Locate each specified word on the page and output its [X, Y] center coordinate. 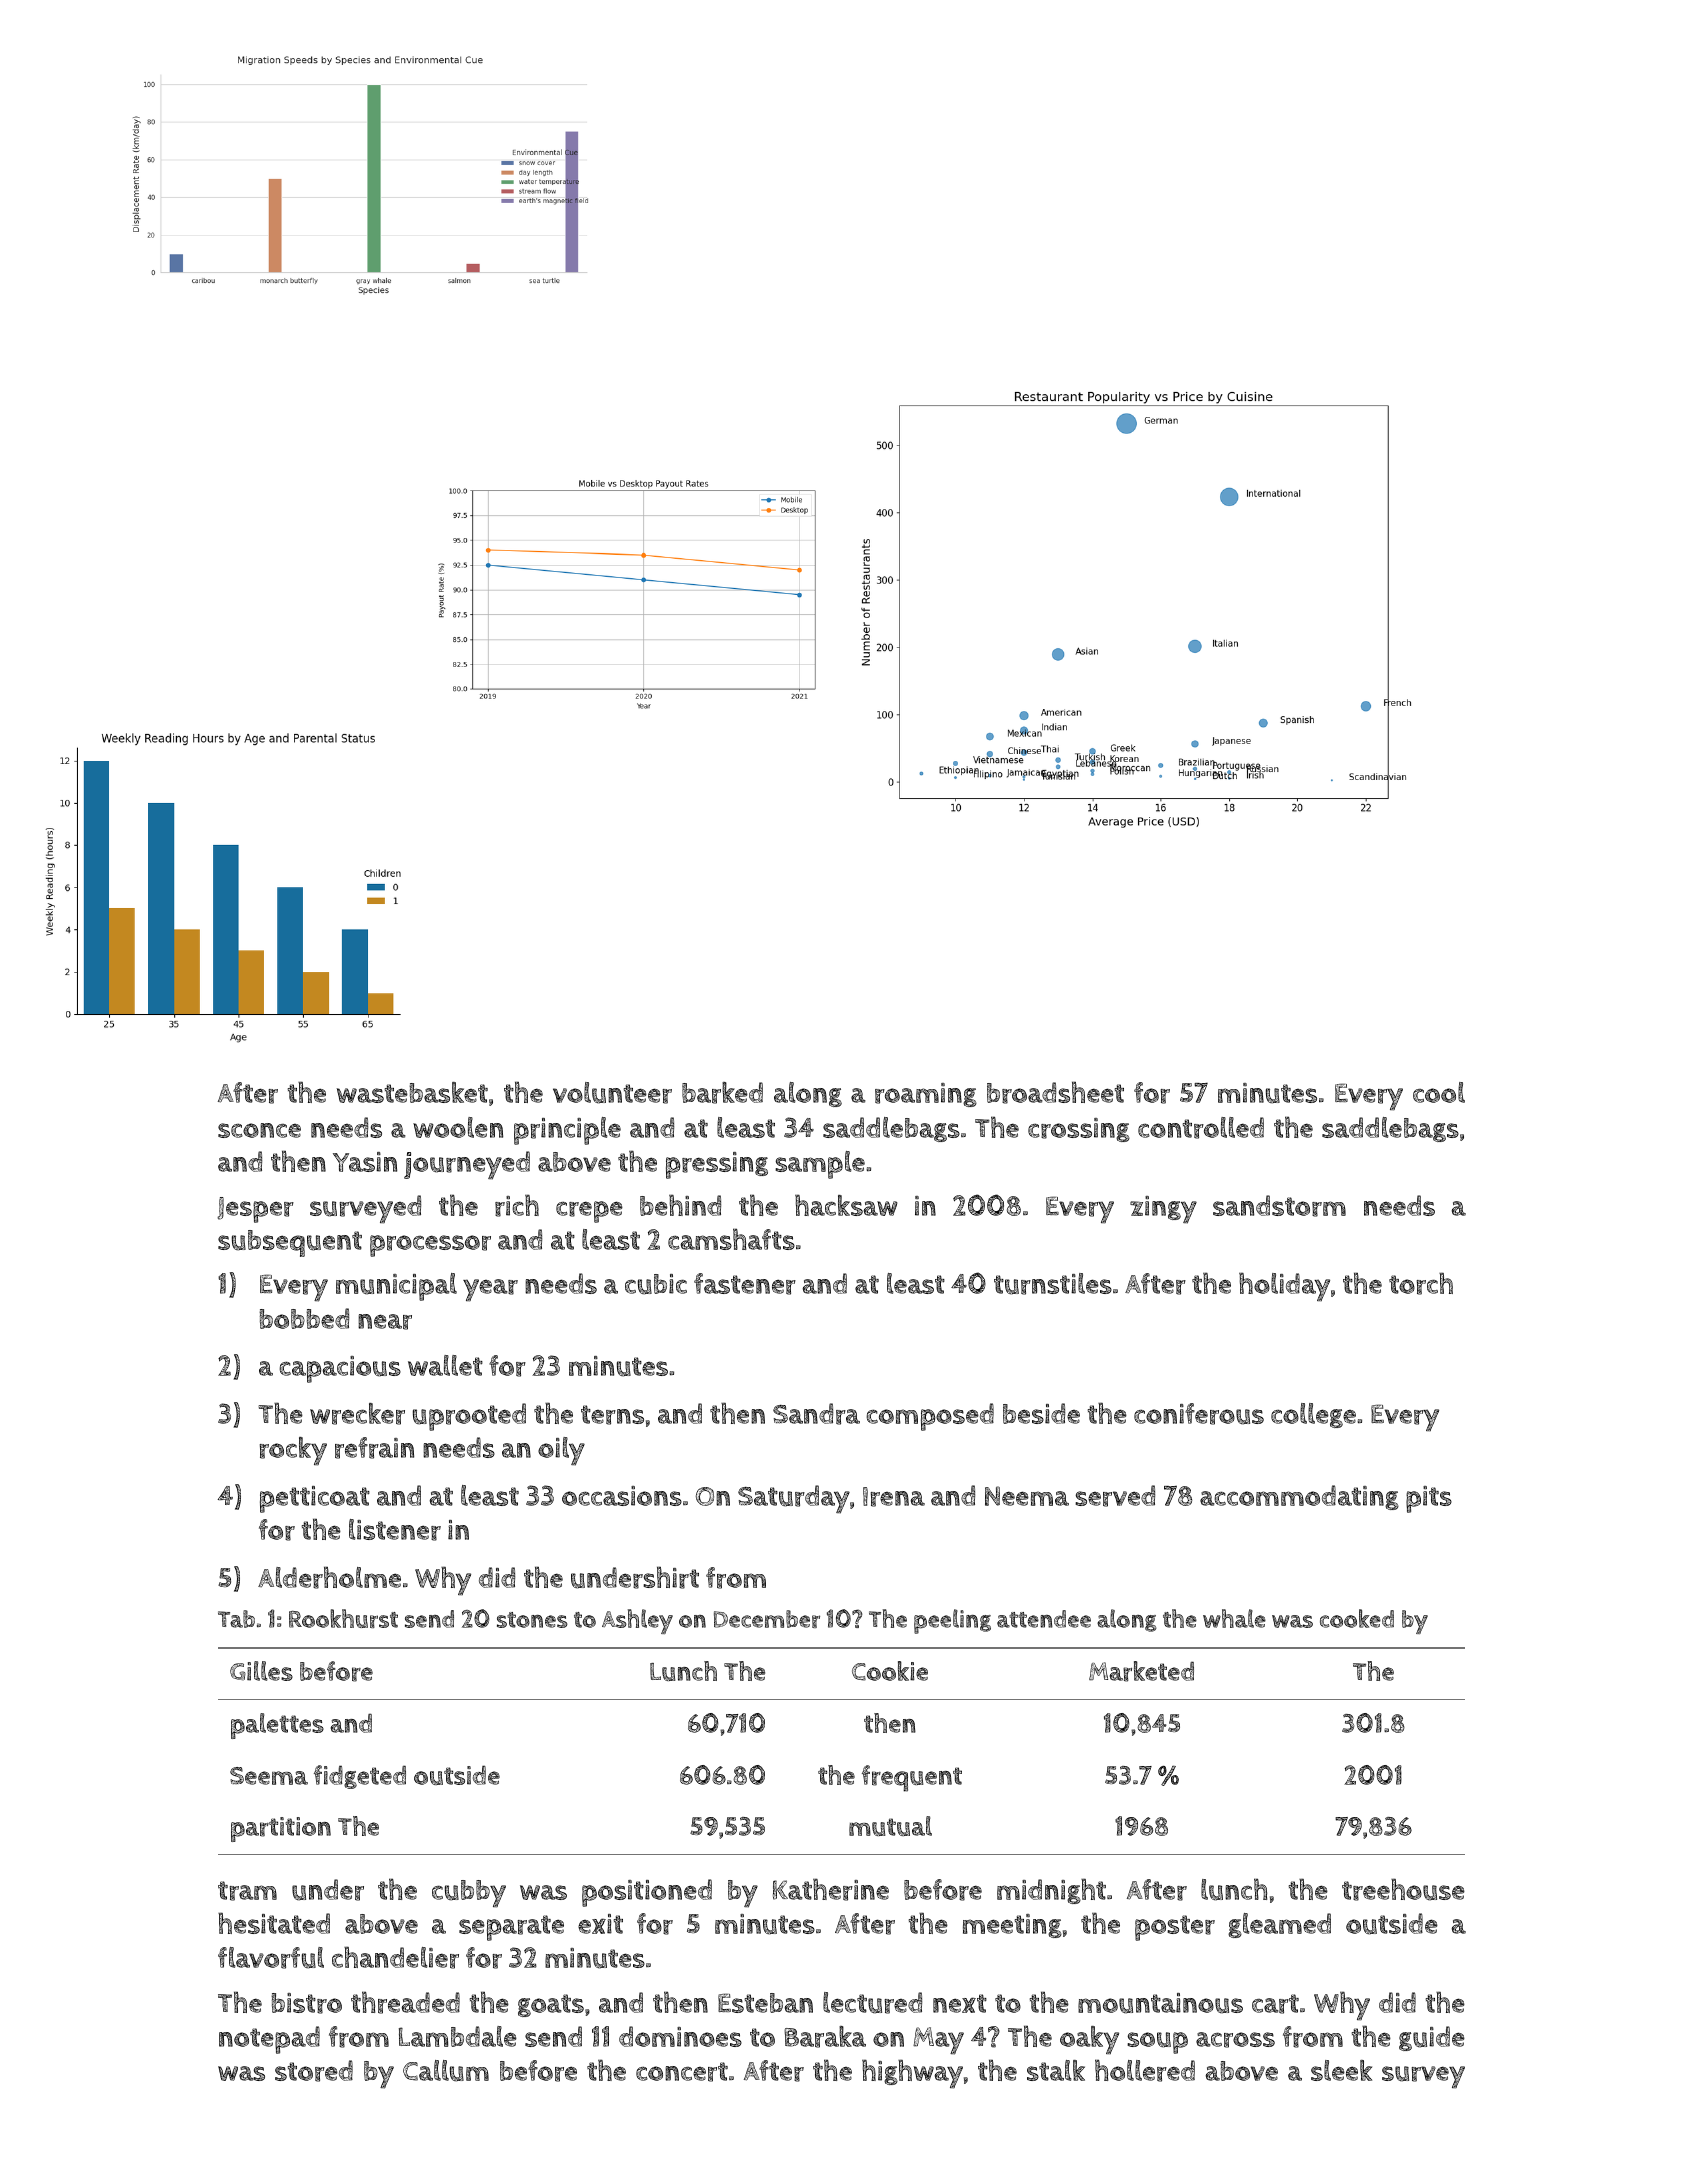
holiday [1284, 1286]
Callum [446, 2071]
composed [930, 1417]
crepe [589, 1212]
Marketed [1141, 1671]
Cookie [890, 1671]
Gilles [261, 1671]
